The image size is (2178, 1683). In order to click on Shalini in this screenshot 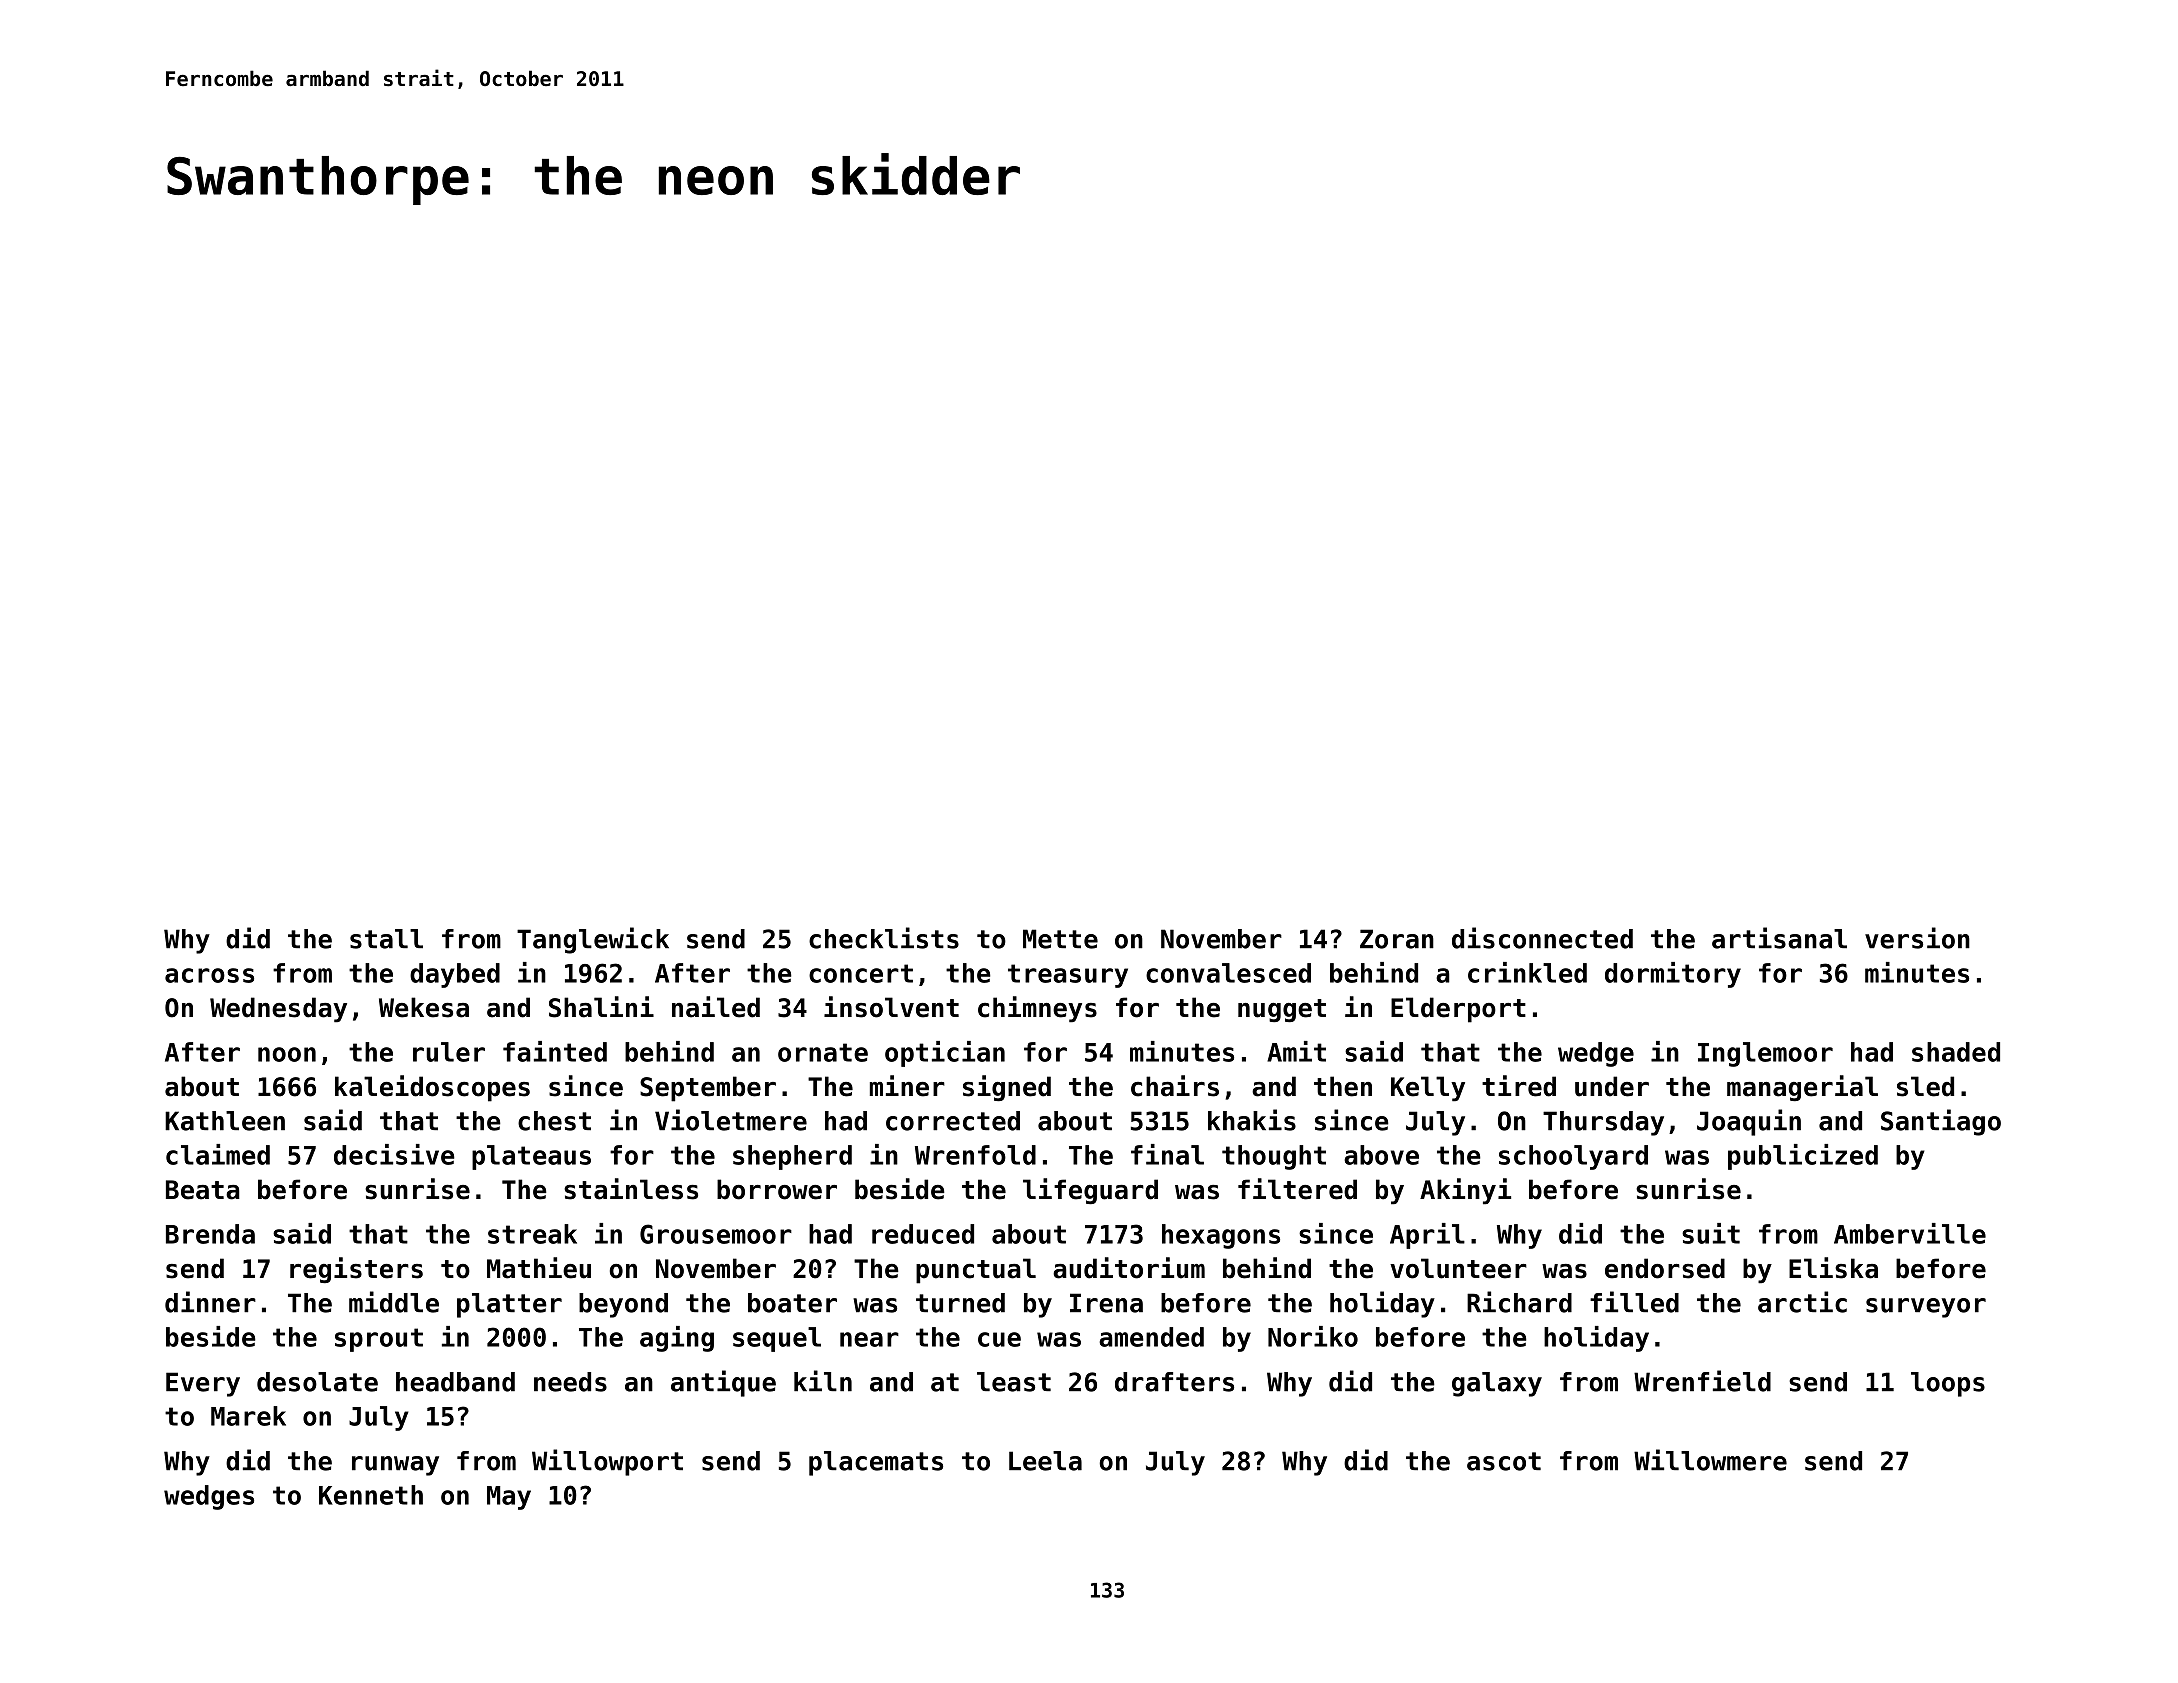, I will do `click(601, 1007)`.
